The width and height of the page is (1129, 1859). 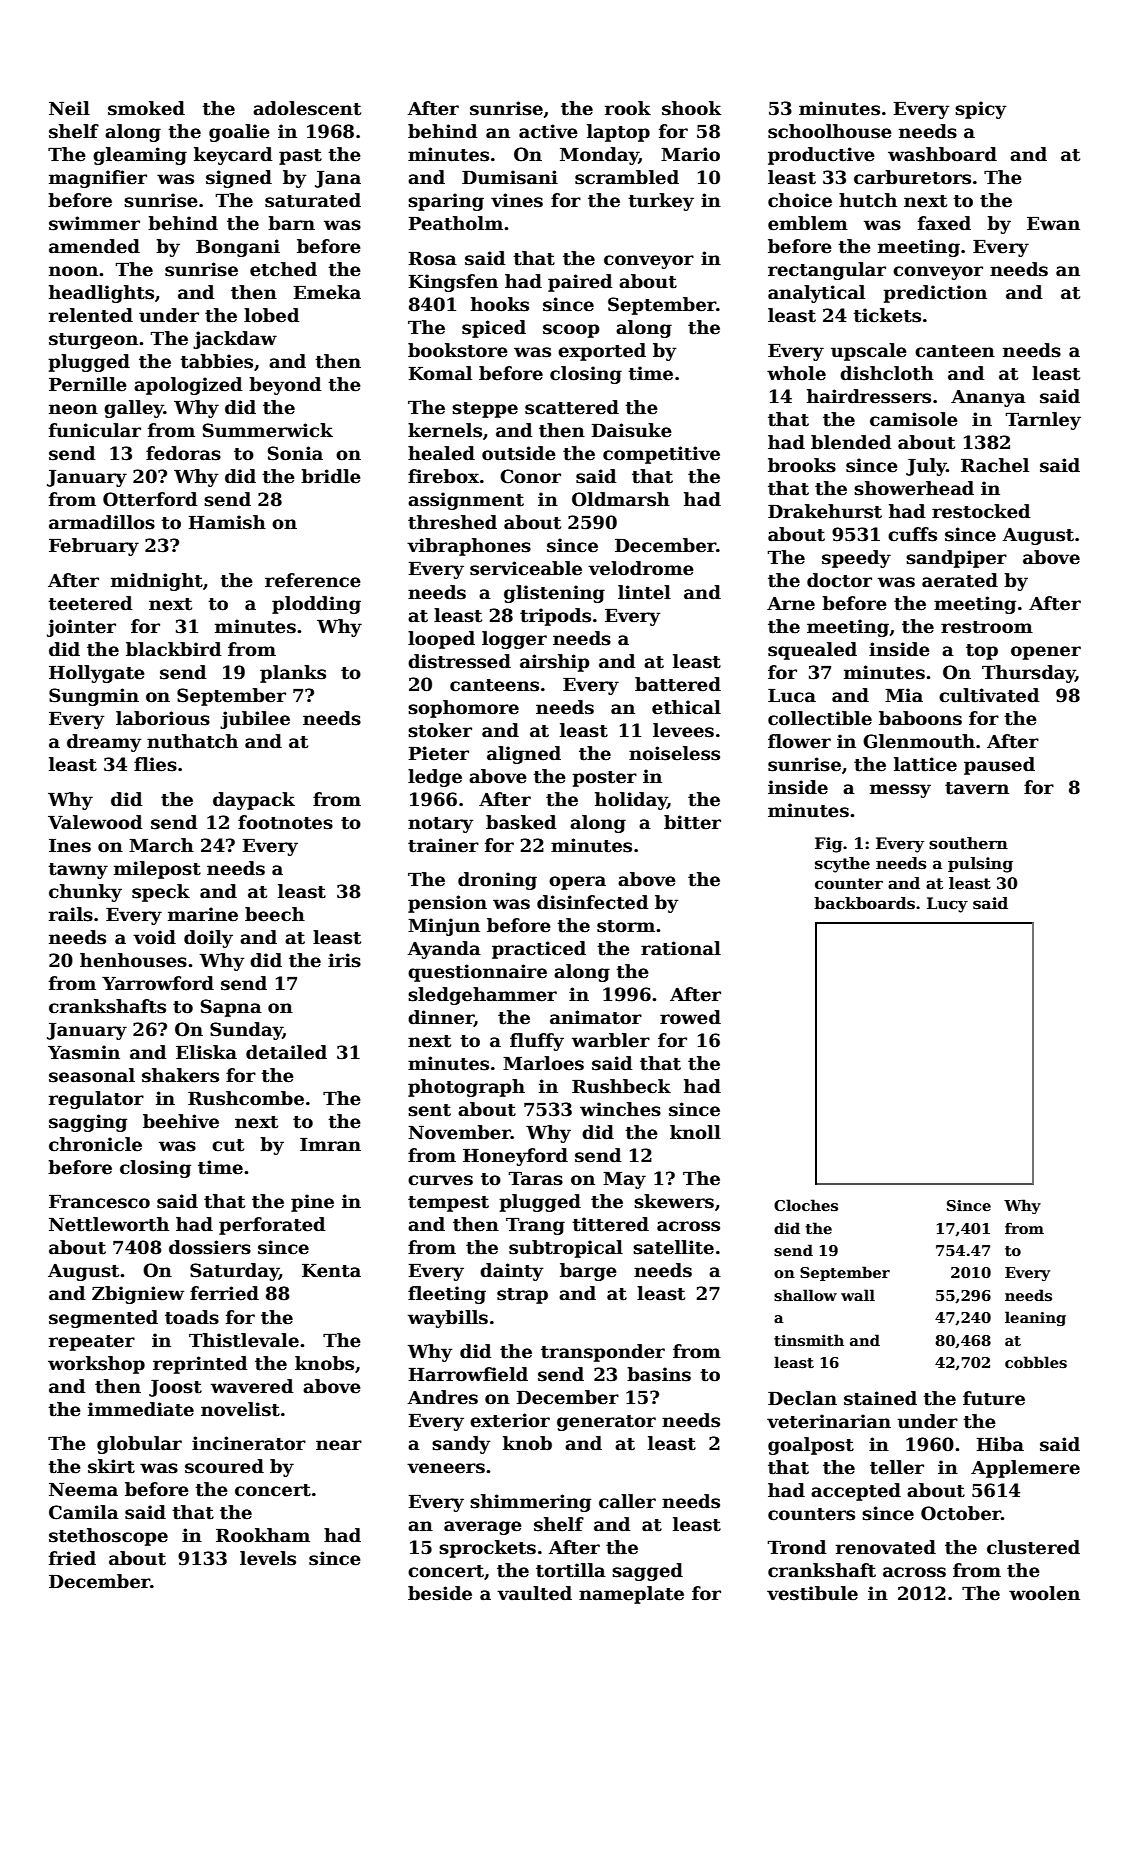 What do you see at coordinates (1046, 653) in the page?
I see `opener` at bounding box center [1046, 653].
